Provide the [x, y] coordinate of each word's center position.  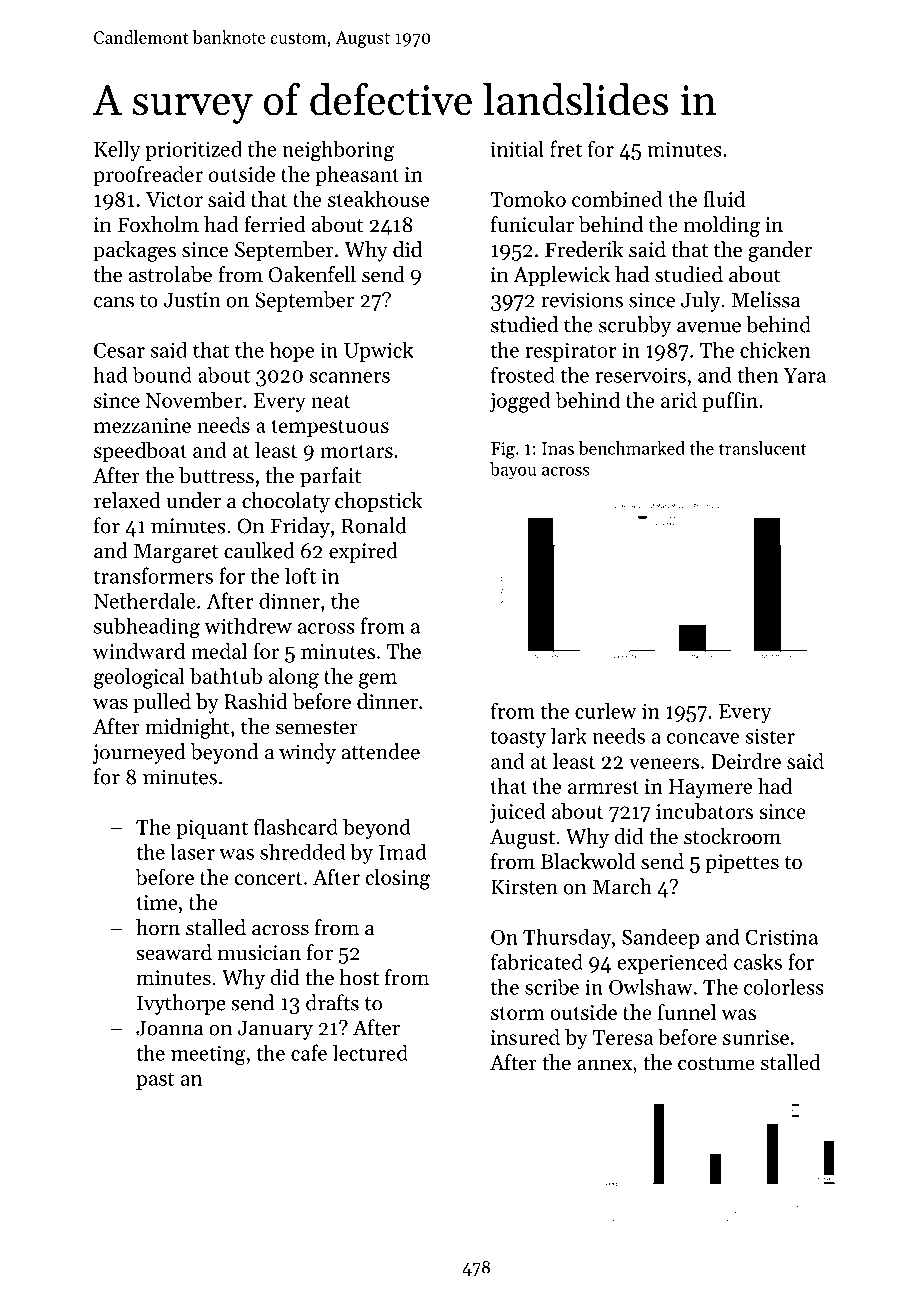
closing [397, 879]
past [155, 1081]
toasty [518, 739]
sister [770, 736]
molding [722, 226]
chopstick [378, 502]
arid [679, 400]
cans [114, 302]
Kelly [117, 151]
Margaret [176, 553]
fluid [724, 198]
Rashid [256, 701]
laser [193, 852]
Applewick [561, 276]
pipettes [742, 864]
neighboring [338, 151]
